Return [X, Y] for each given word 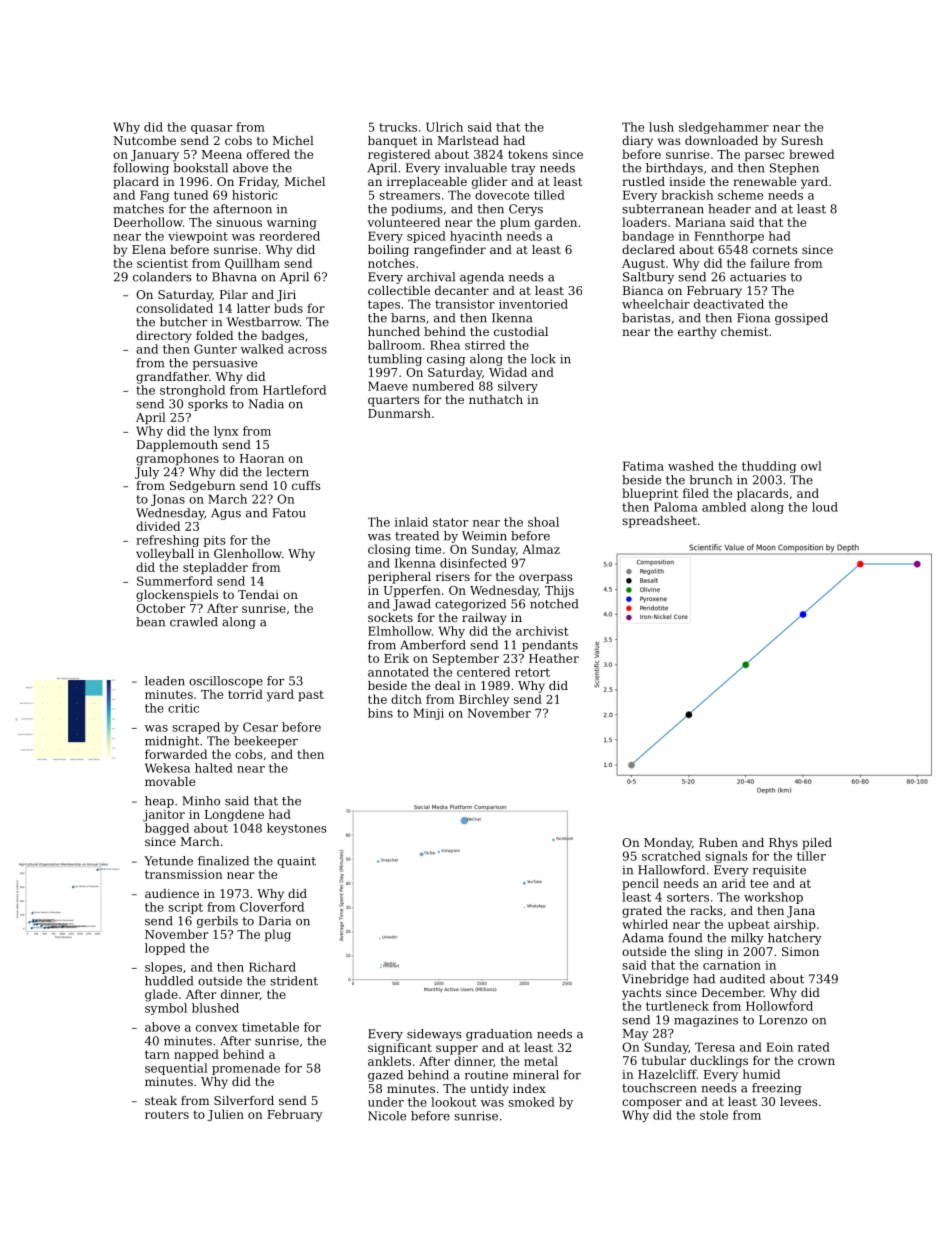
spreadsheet [659, 522]
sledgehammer [724, 128]
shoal [543, 522]
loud [825, 507]
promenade [246, 1069]
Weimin [484, 536]
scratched [671, 856]
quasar [211, 129]
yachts [641, 994]
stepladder [215, 568]
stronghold [192, 391]
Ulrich [444, 127]
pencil [640, 884]
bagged [167, 829]
